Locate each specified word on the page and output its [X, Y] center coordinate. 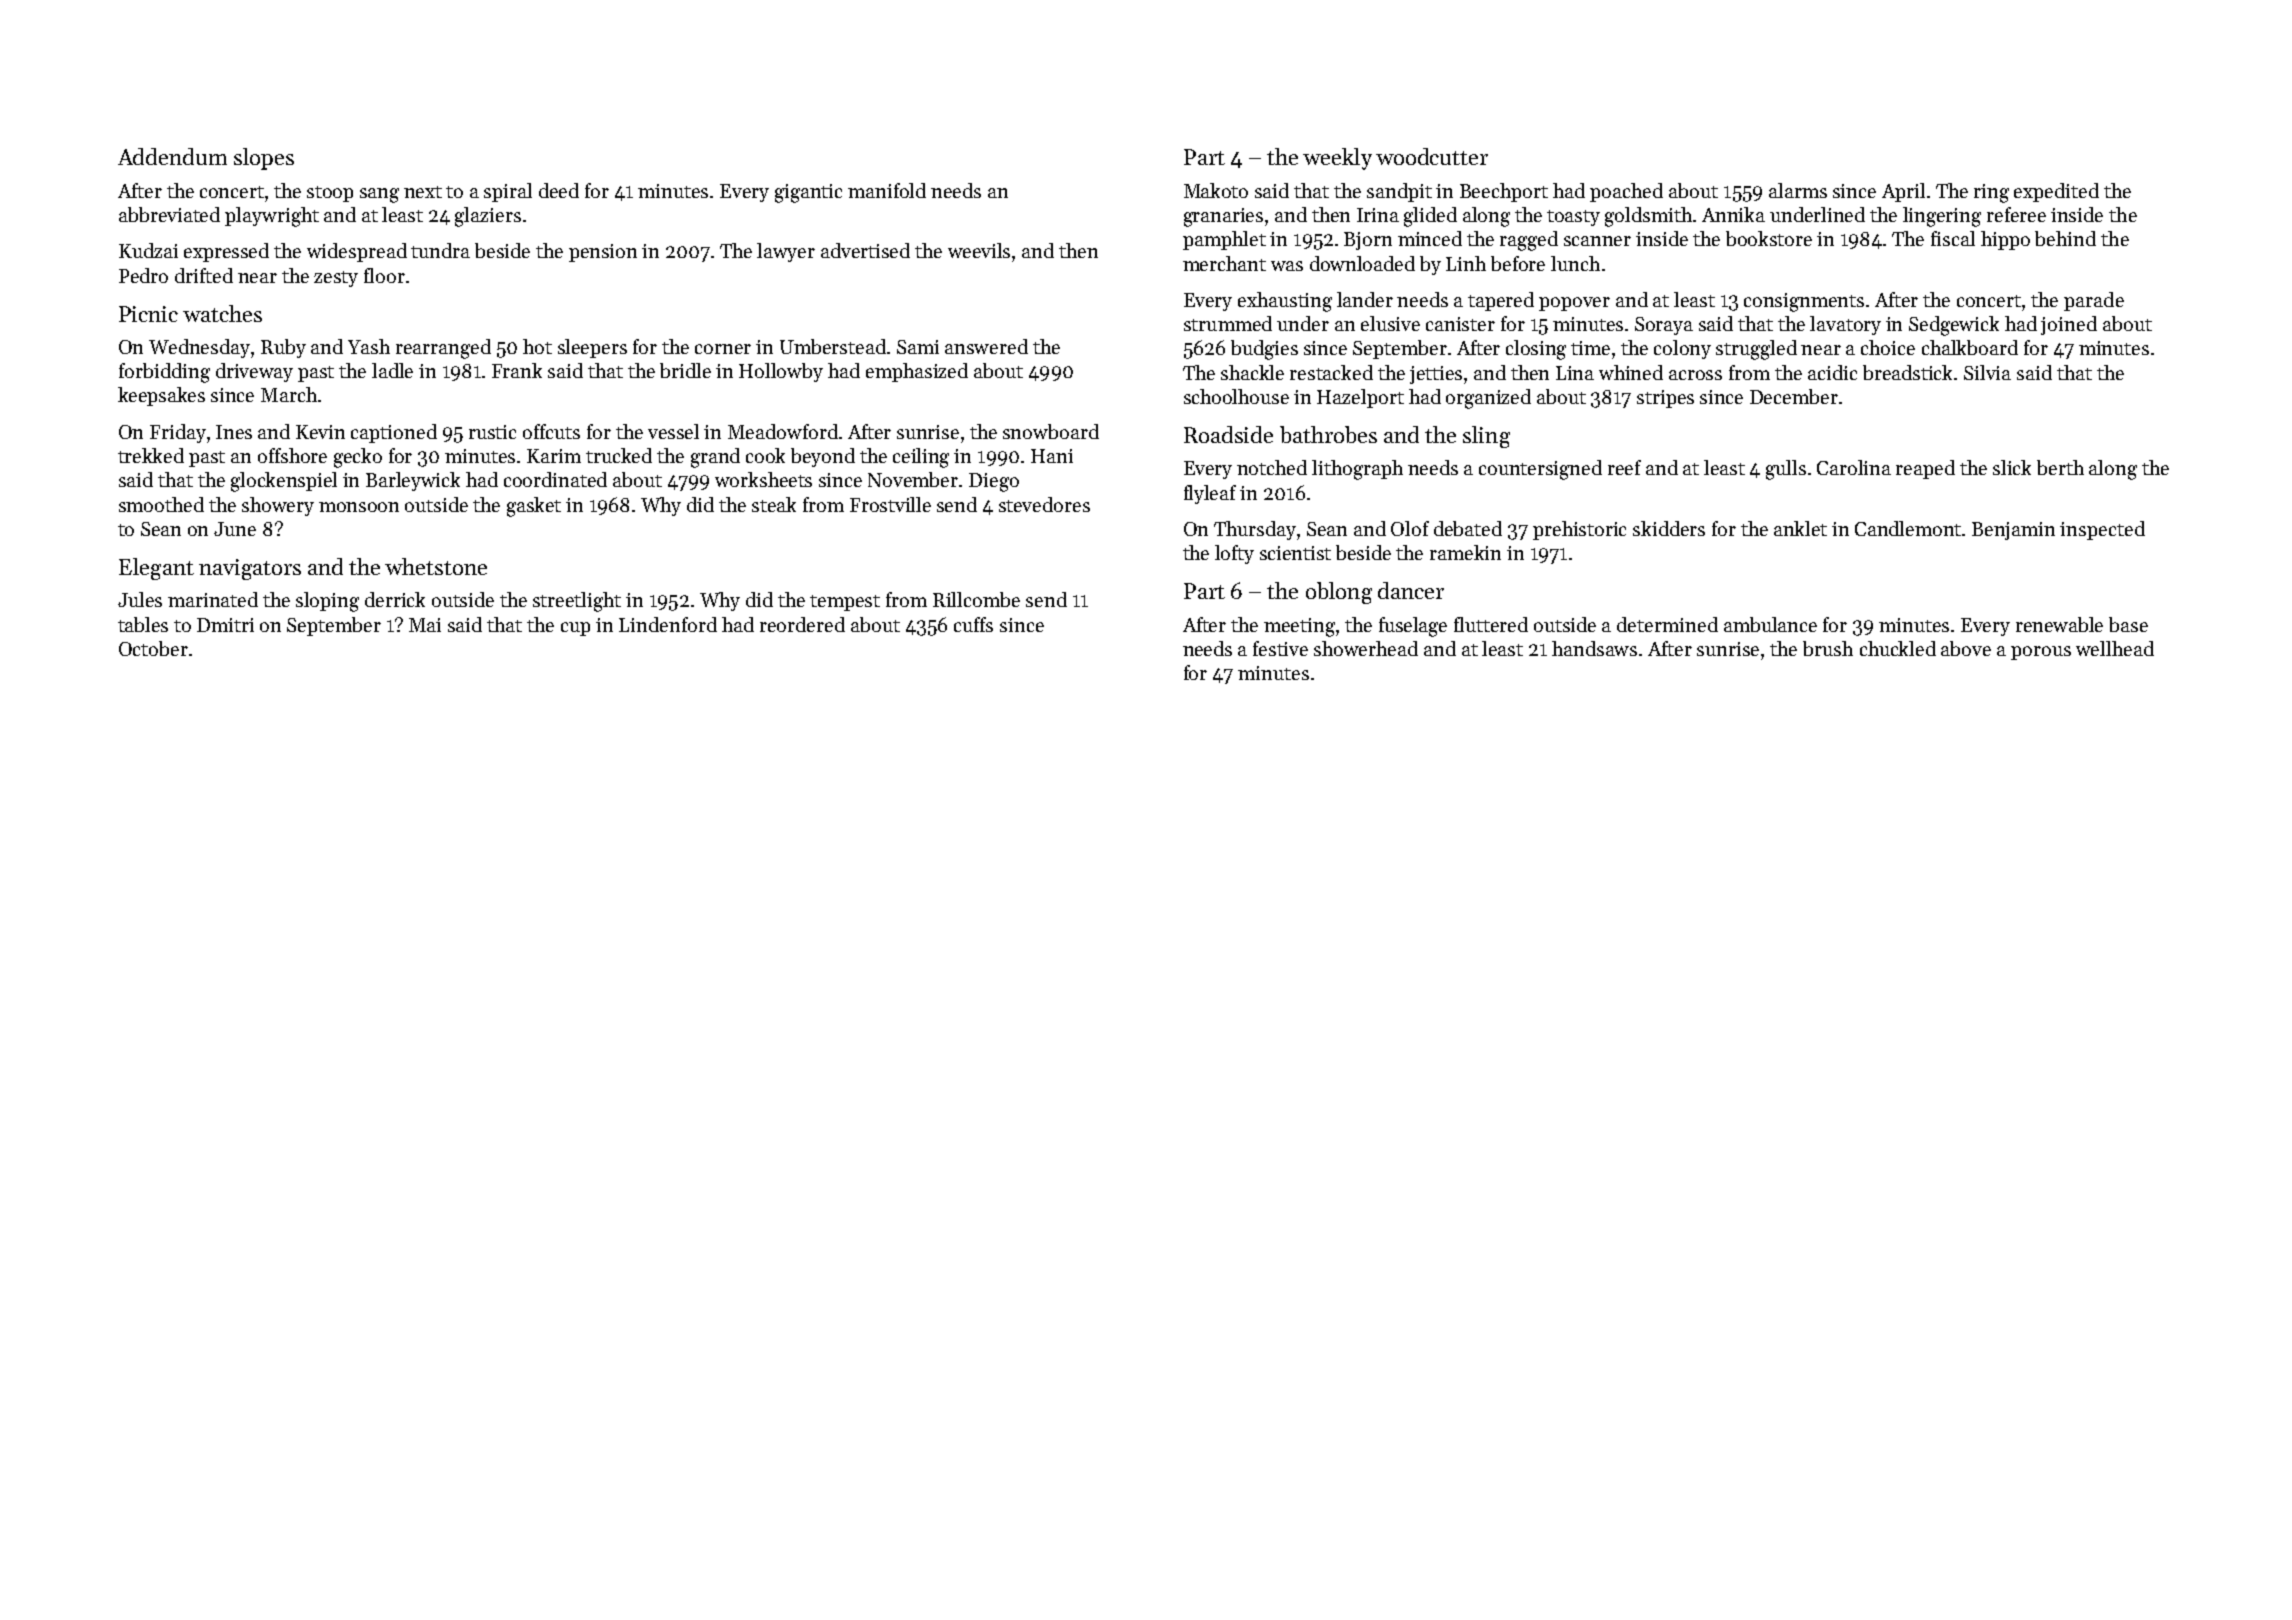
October [153, 648]
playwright [272, 217]
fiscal [1953, 238]
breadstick [1909, 372]
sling [1486, 437]
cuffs [973, 624]
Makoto [1216, 190]
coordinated [555, 479]
